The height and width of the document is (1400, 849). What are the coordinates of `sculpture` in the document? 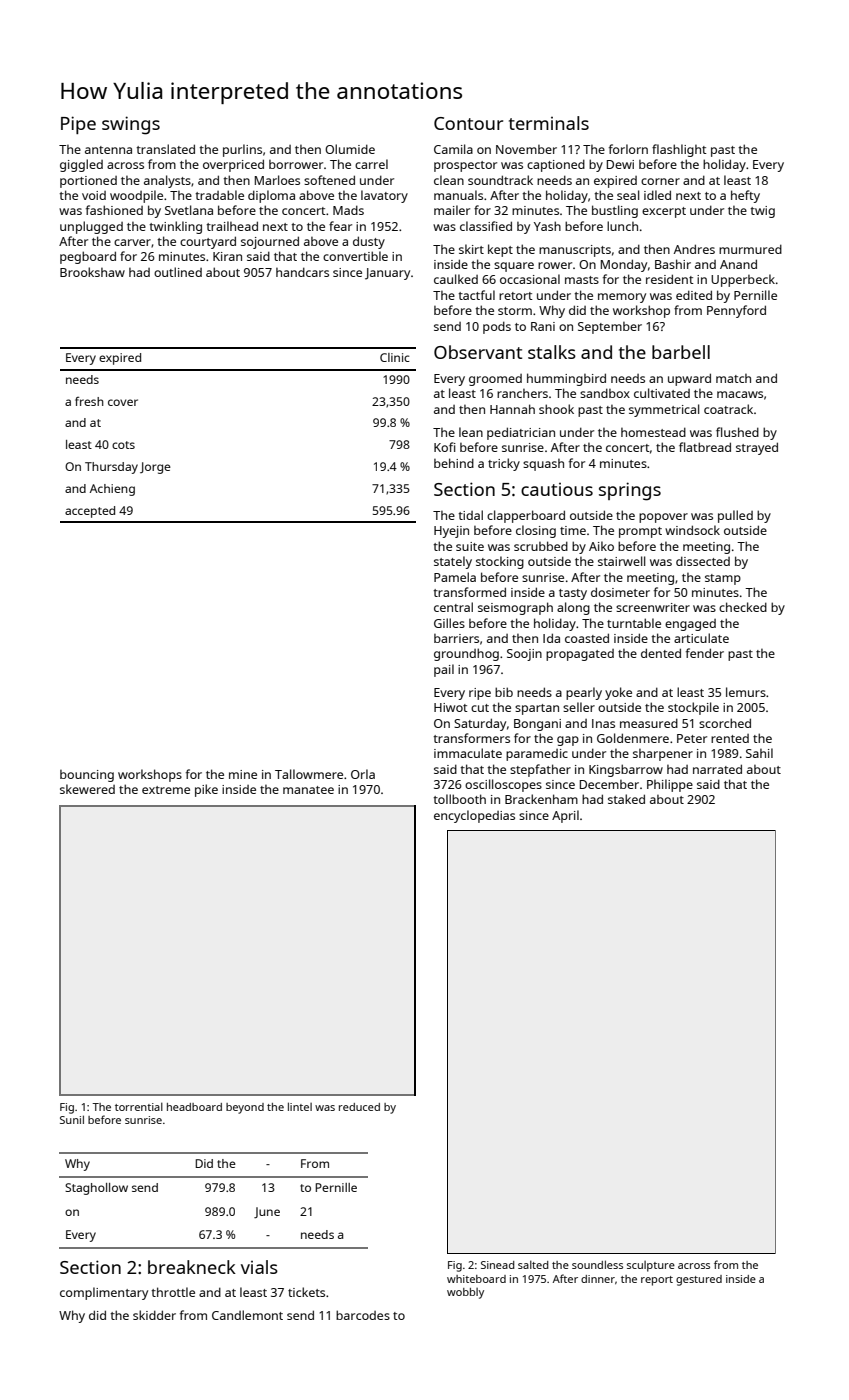 It's located at (651, 1266).
